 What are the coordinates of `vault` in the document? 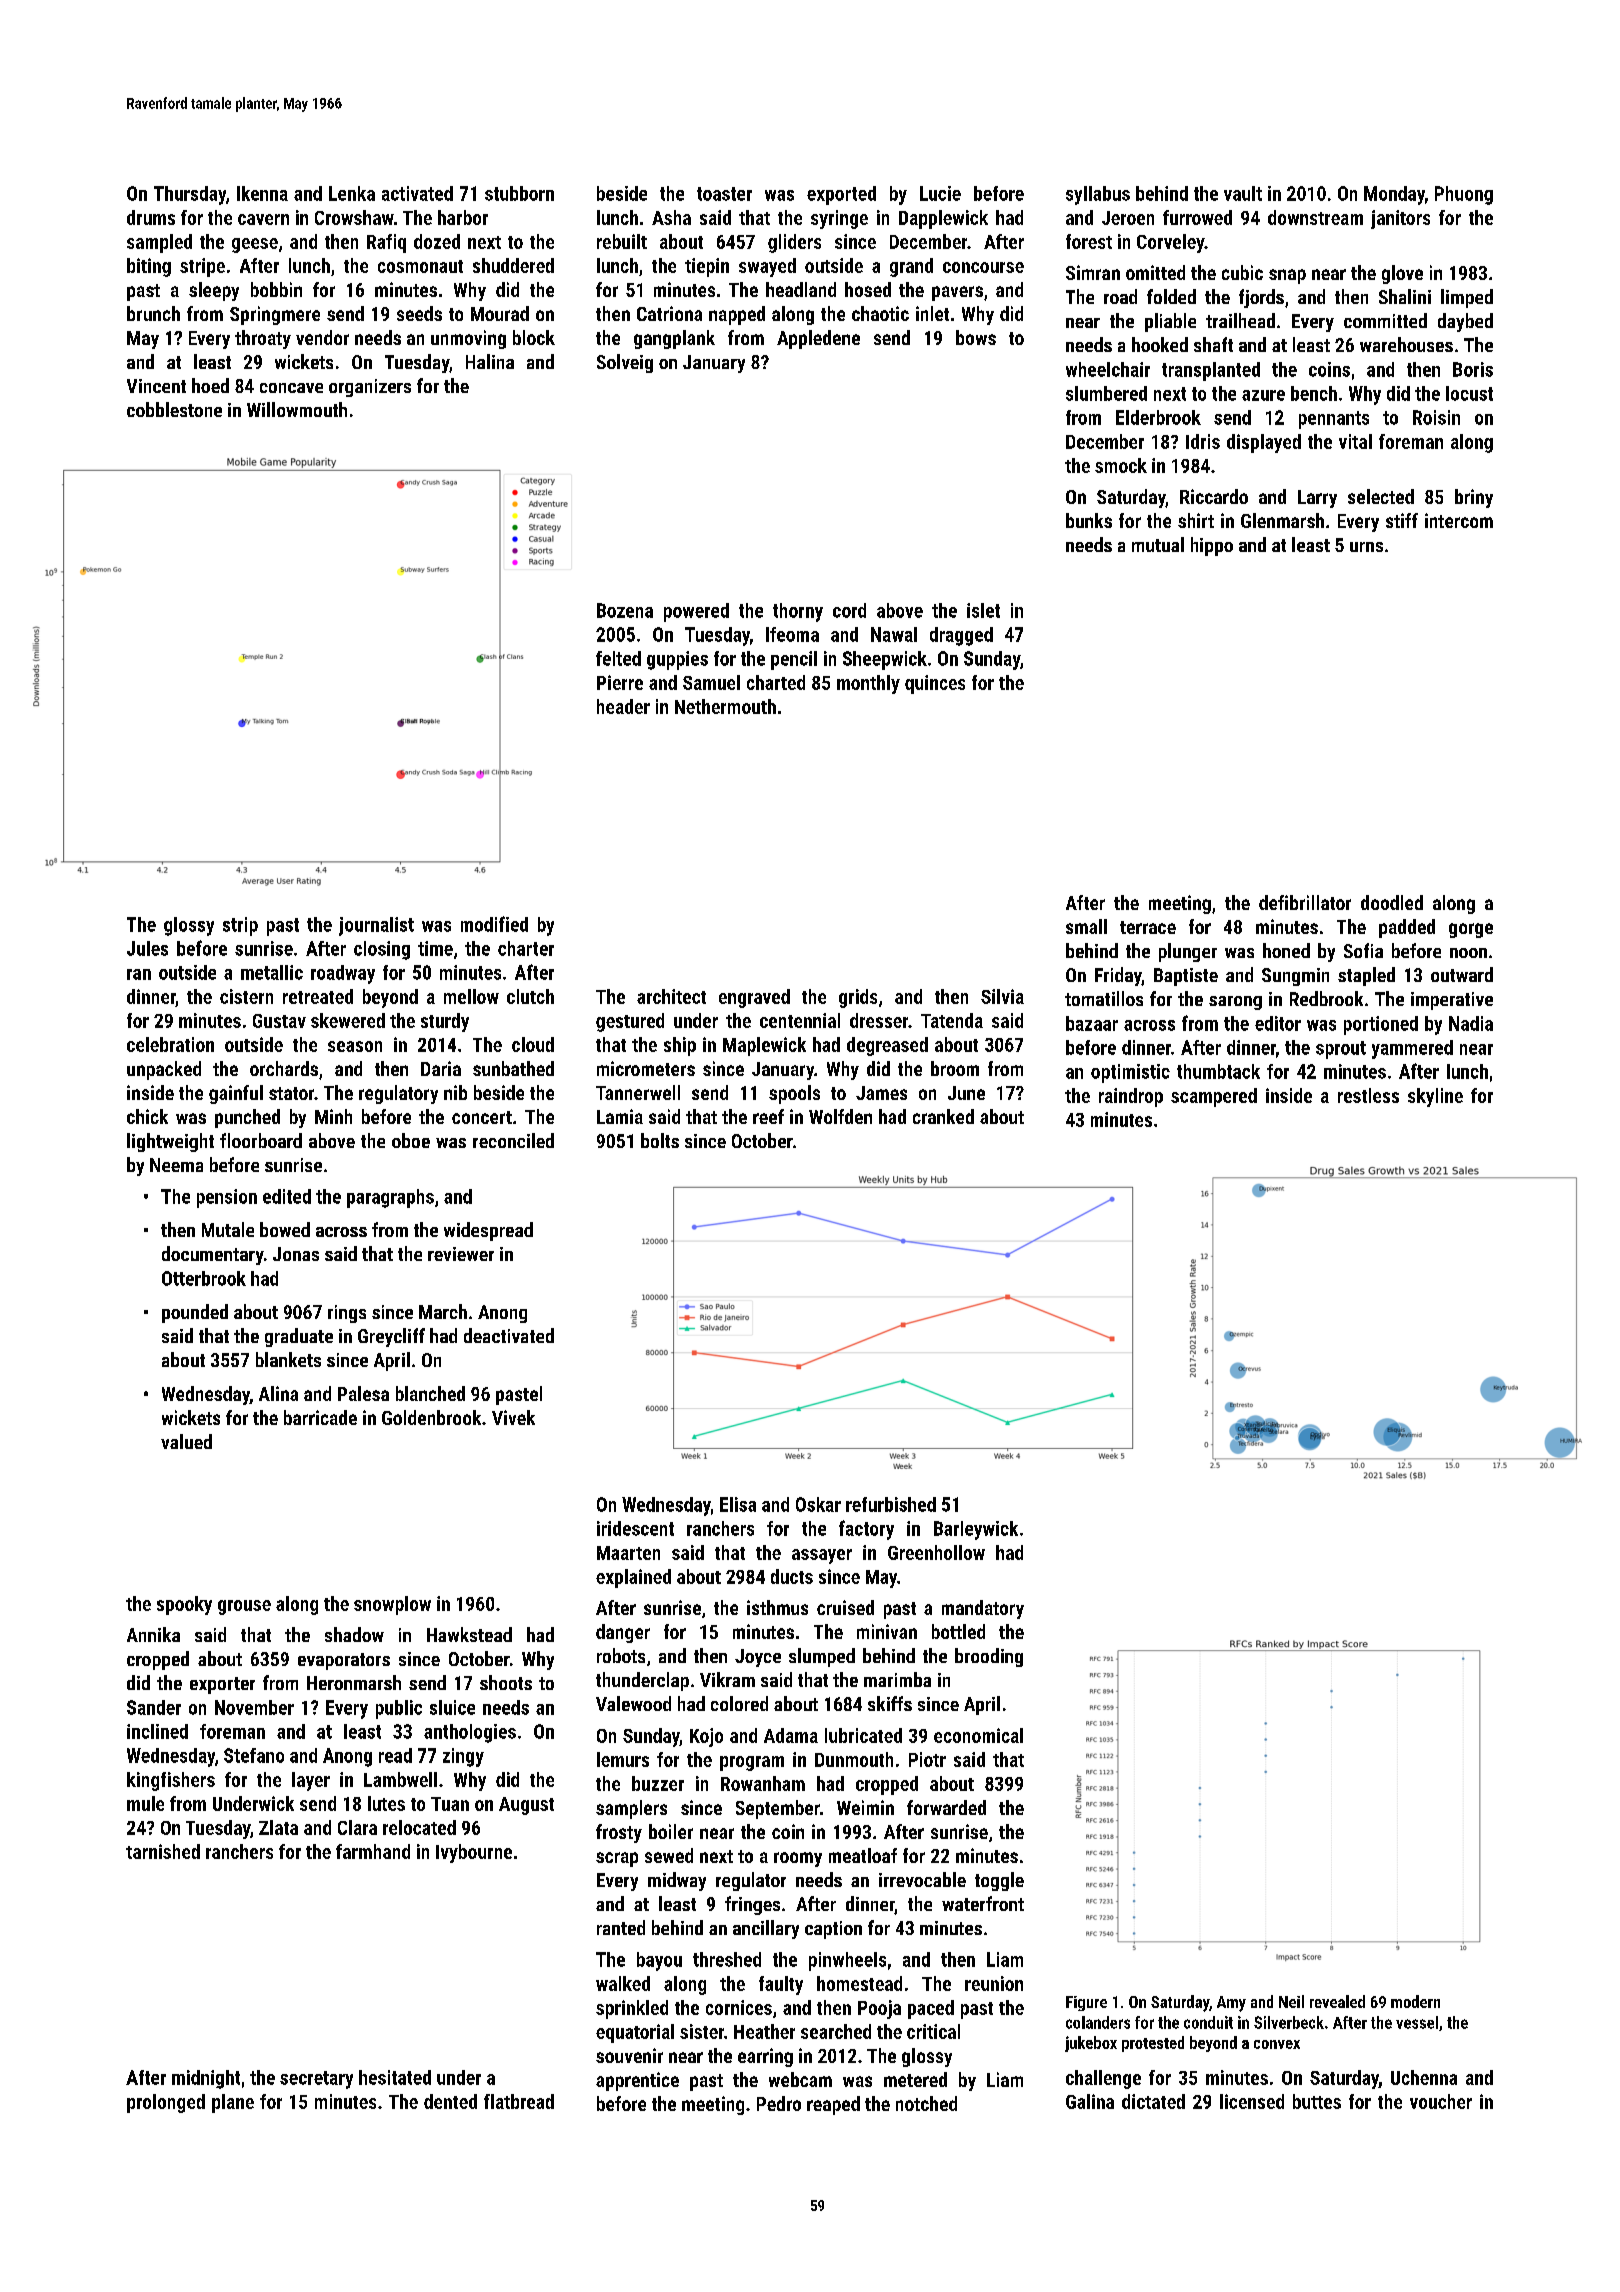 It's located at (1243, 193).
